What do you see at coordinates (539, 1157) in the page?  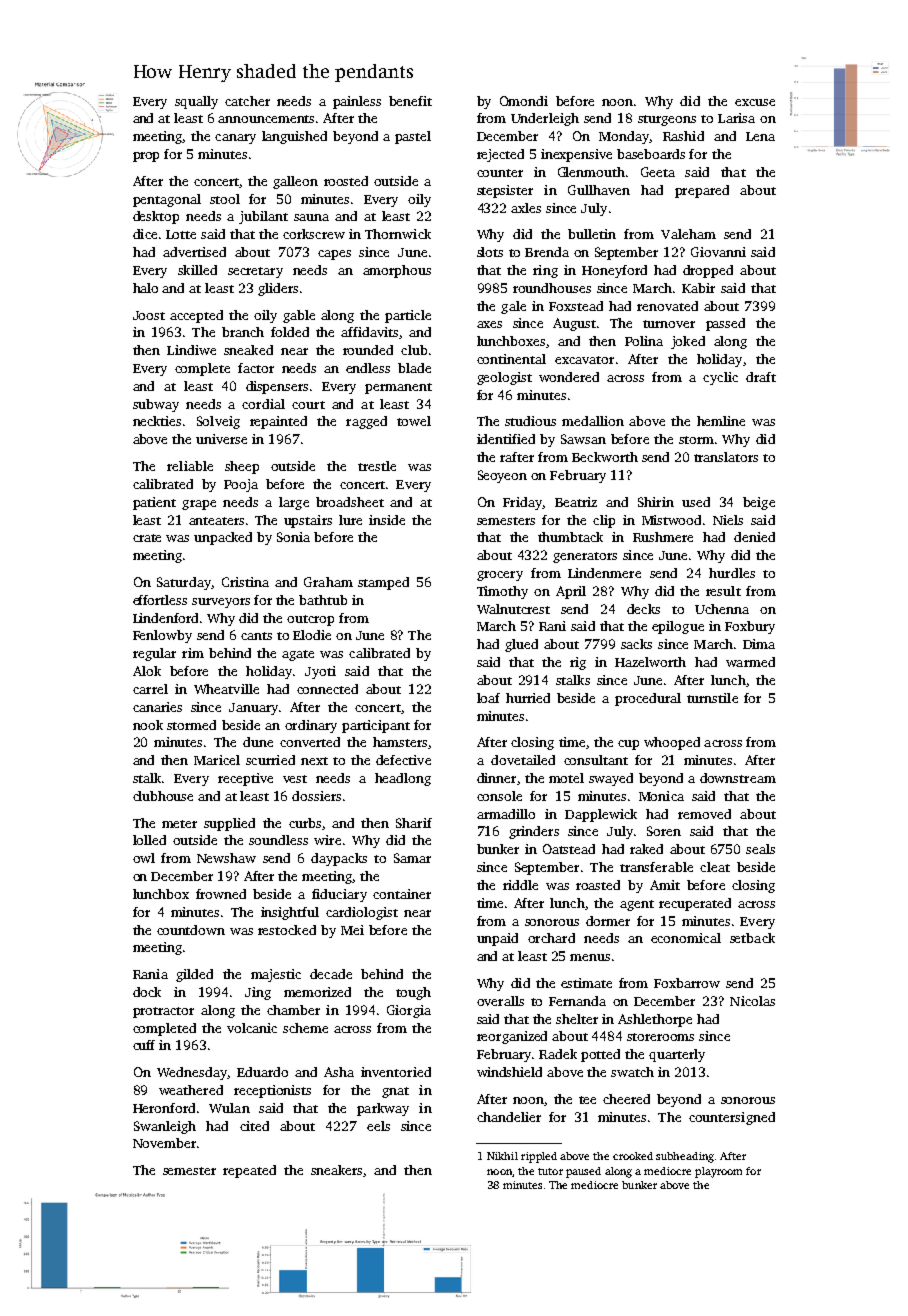 I see `rippled` at bounding box center [539, 1157].
